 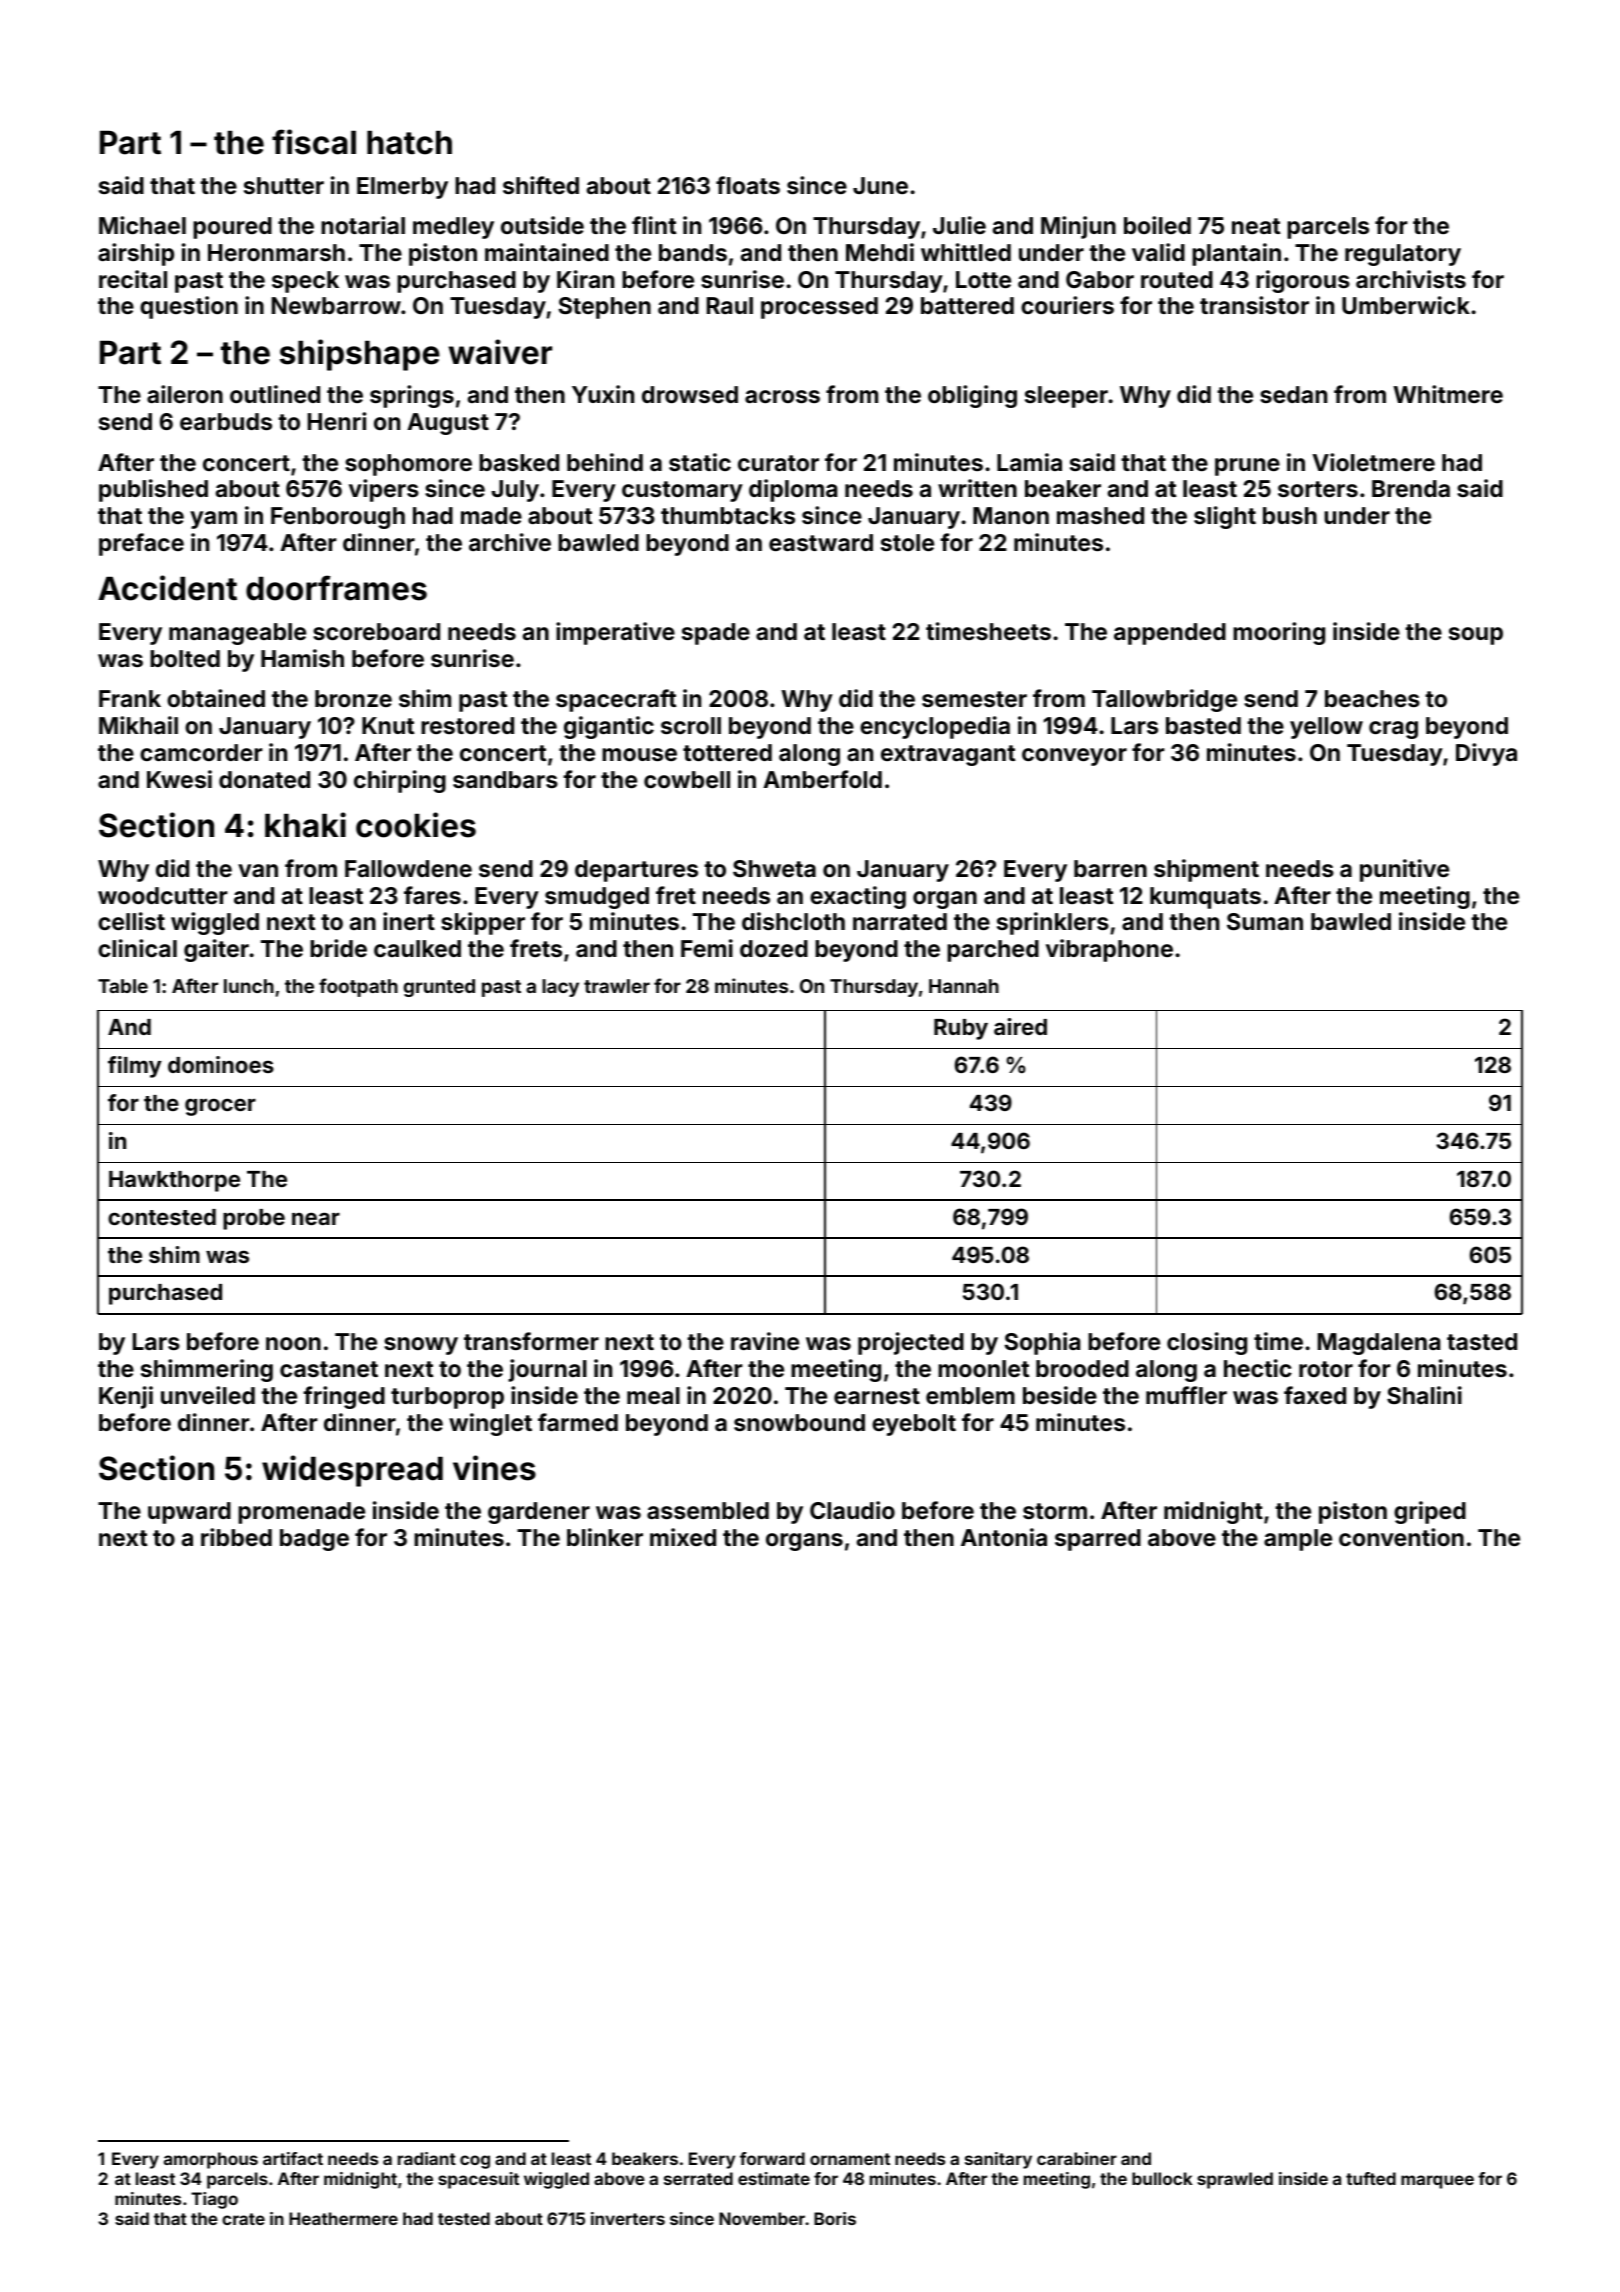 What do you see at coordinates (211, 2160) in the image?
I see `amorphous` at bounding box center [211, 2160].
